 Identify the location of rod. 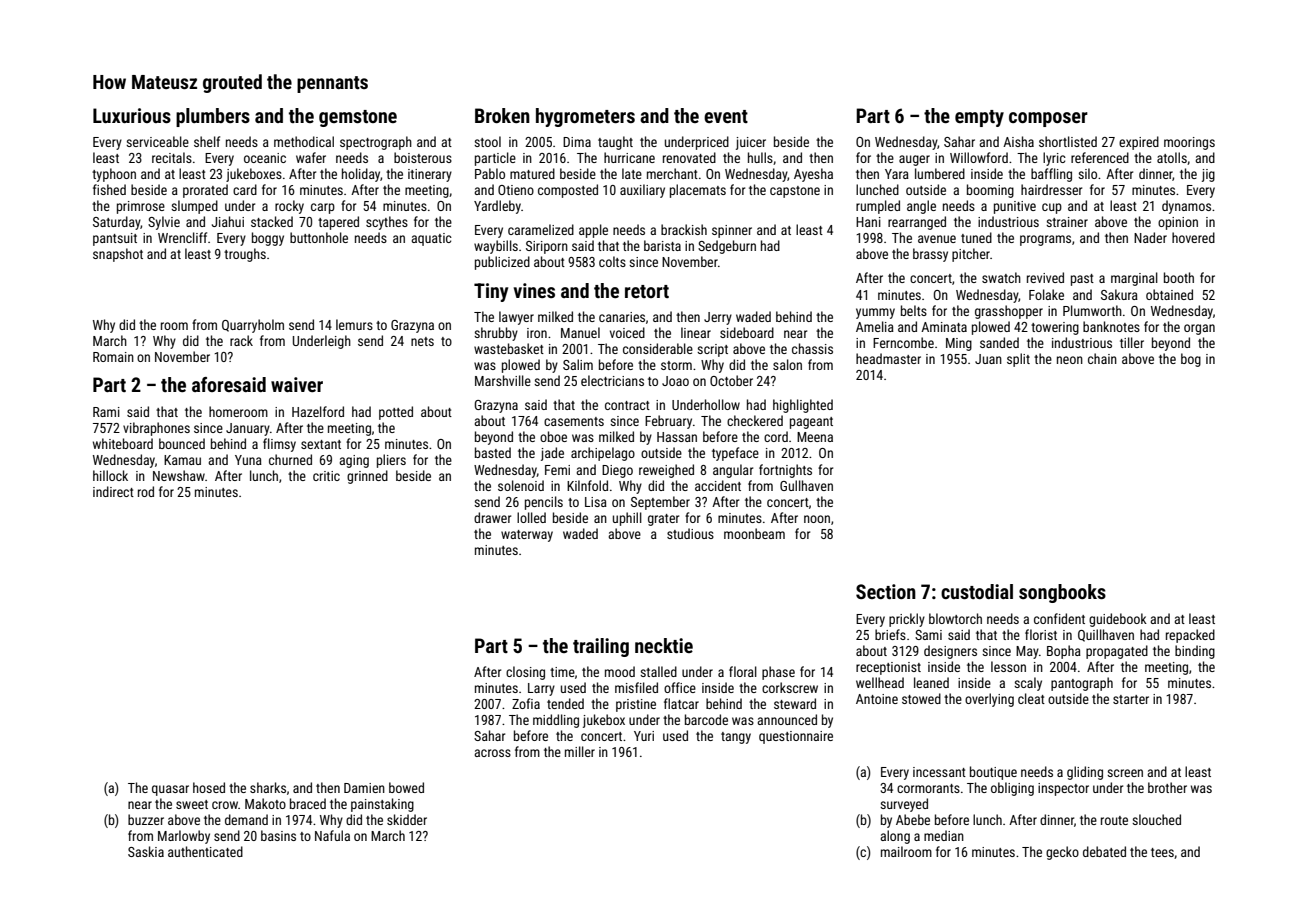
(146, 491).
